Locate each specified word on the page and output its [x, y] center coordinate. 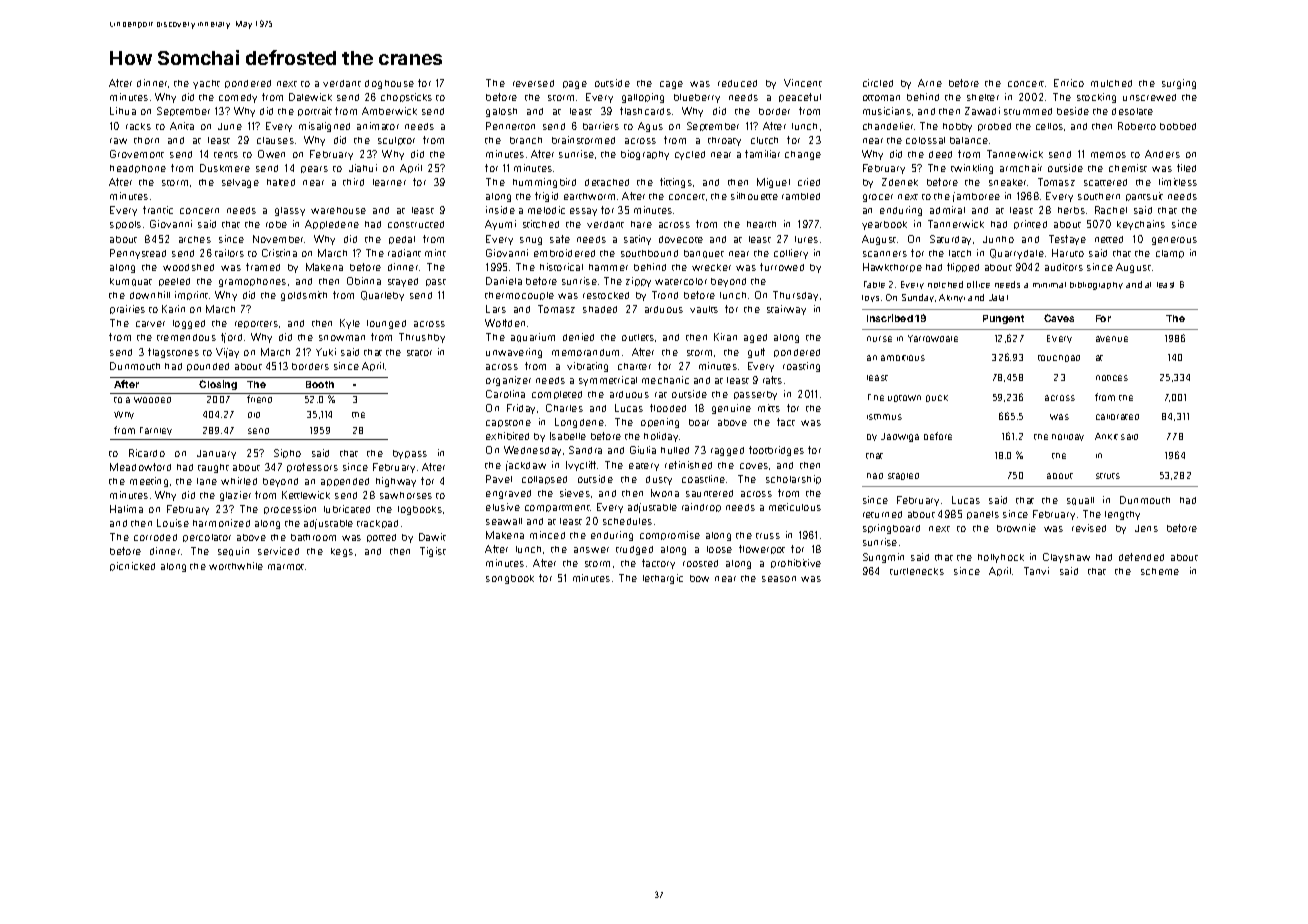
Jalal [998, 297]
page [575, 85]
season [779, 579]
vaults [704, 309]
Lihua [123, 111]
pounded [208, 367]
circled [878, 83]
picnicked [132, 566]
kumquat [131, 282]
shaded [600, 309]
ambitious [903, 358]
